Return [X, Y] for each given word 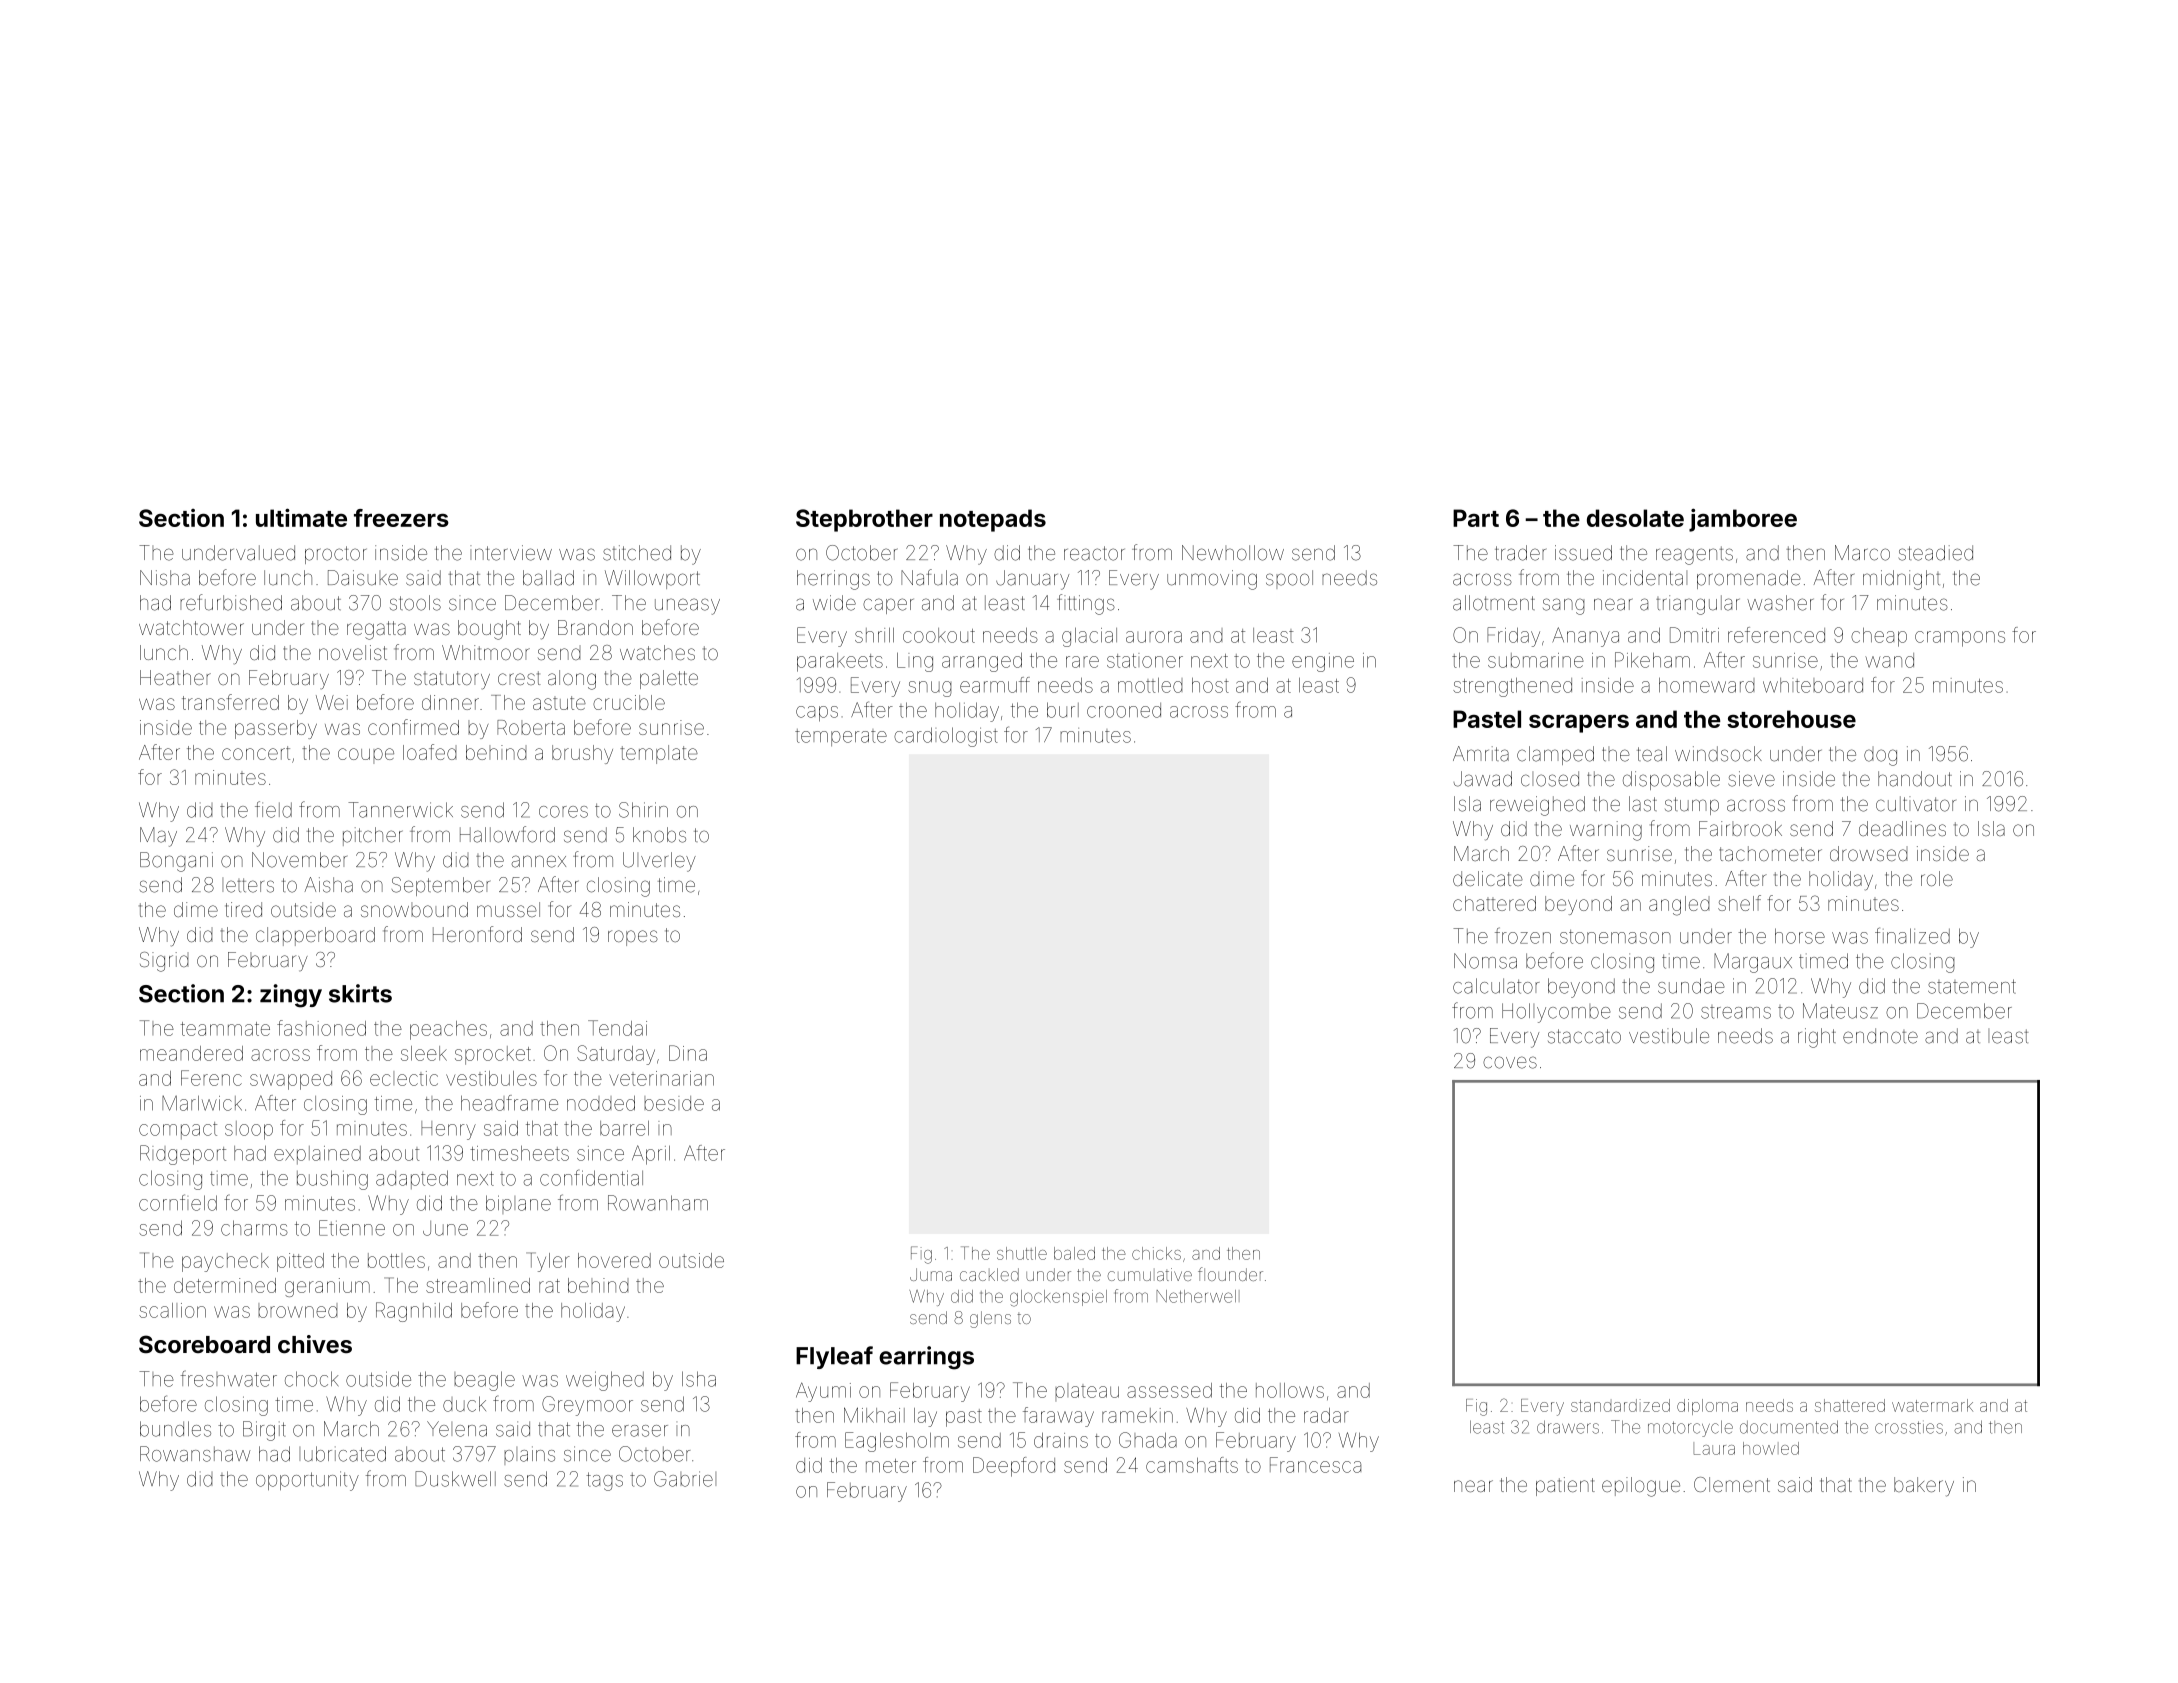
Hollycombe [1556, 1013]
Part [1476, 518]
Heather [175, 677]
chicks [1156, 1253]
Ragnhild [414, 1312]
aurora [1154, 637]
